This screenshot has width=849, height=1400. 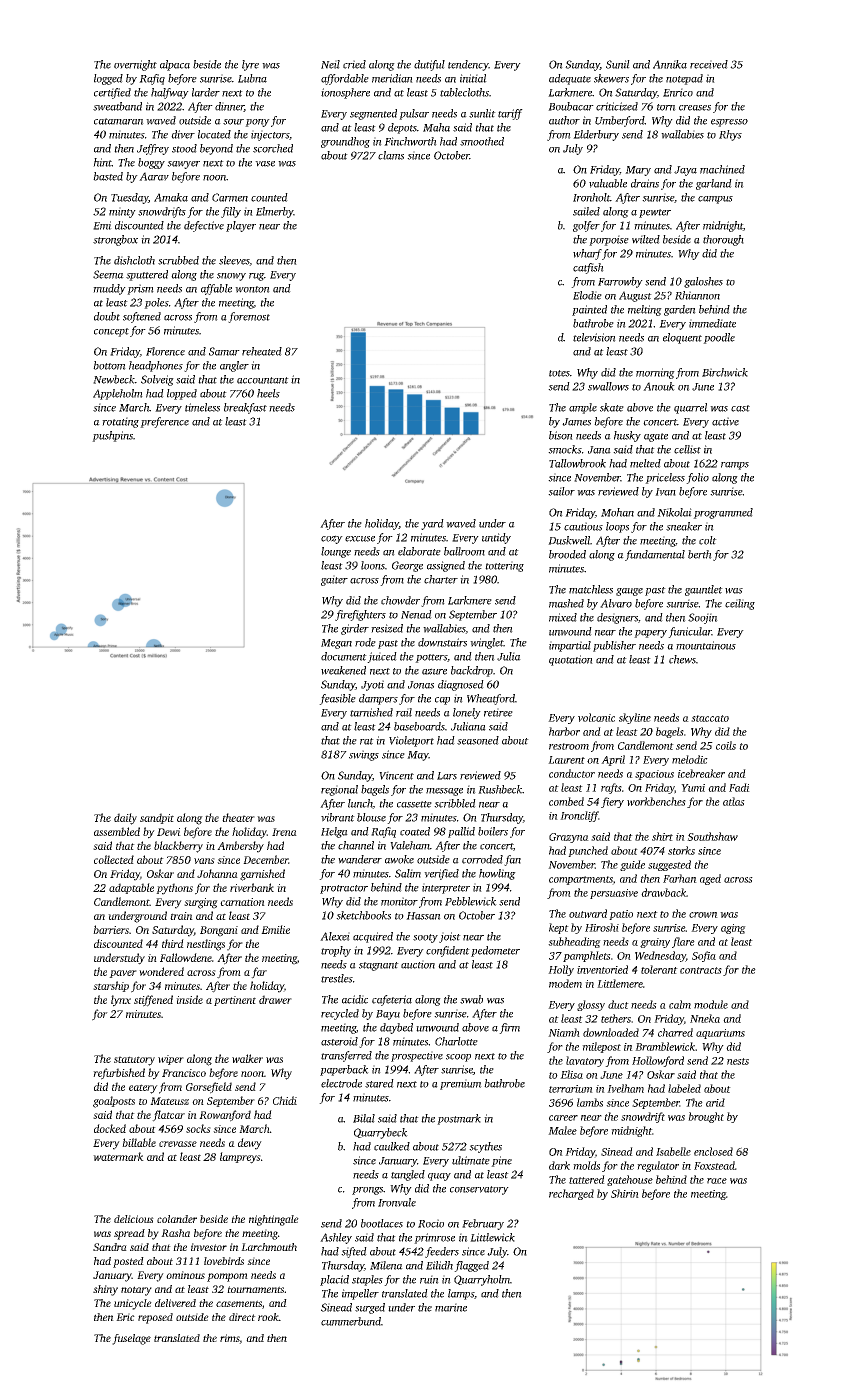 I want to click on race, so click(x=717, y=1181).
